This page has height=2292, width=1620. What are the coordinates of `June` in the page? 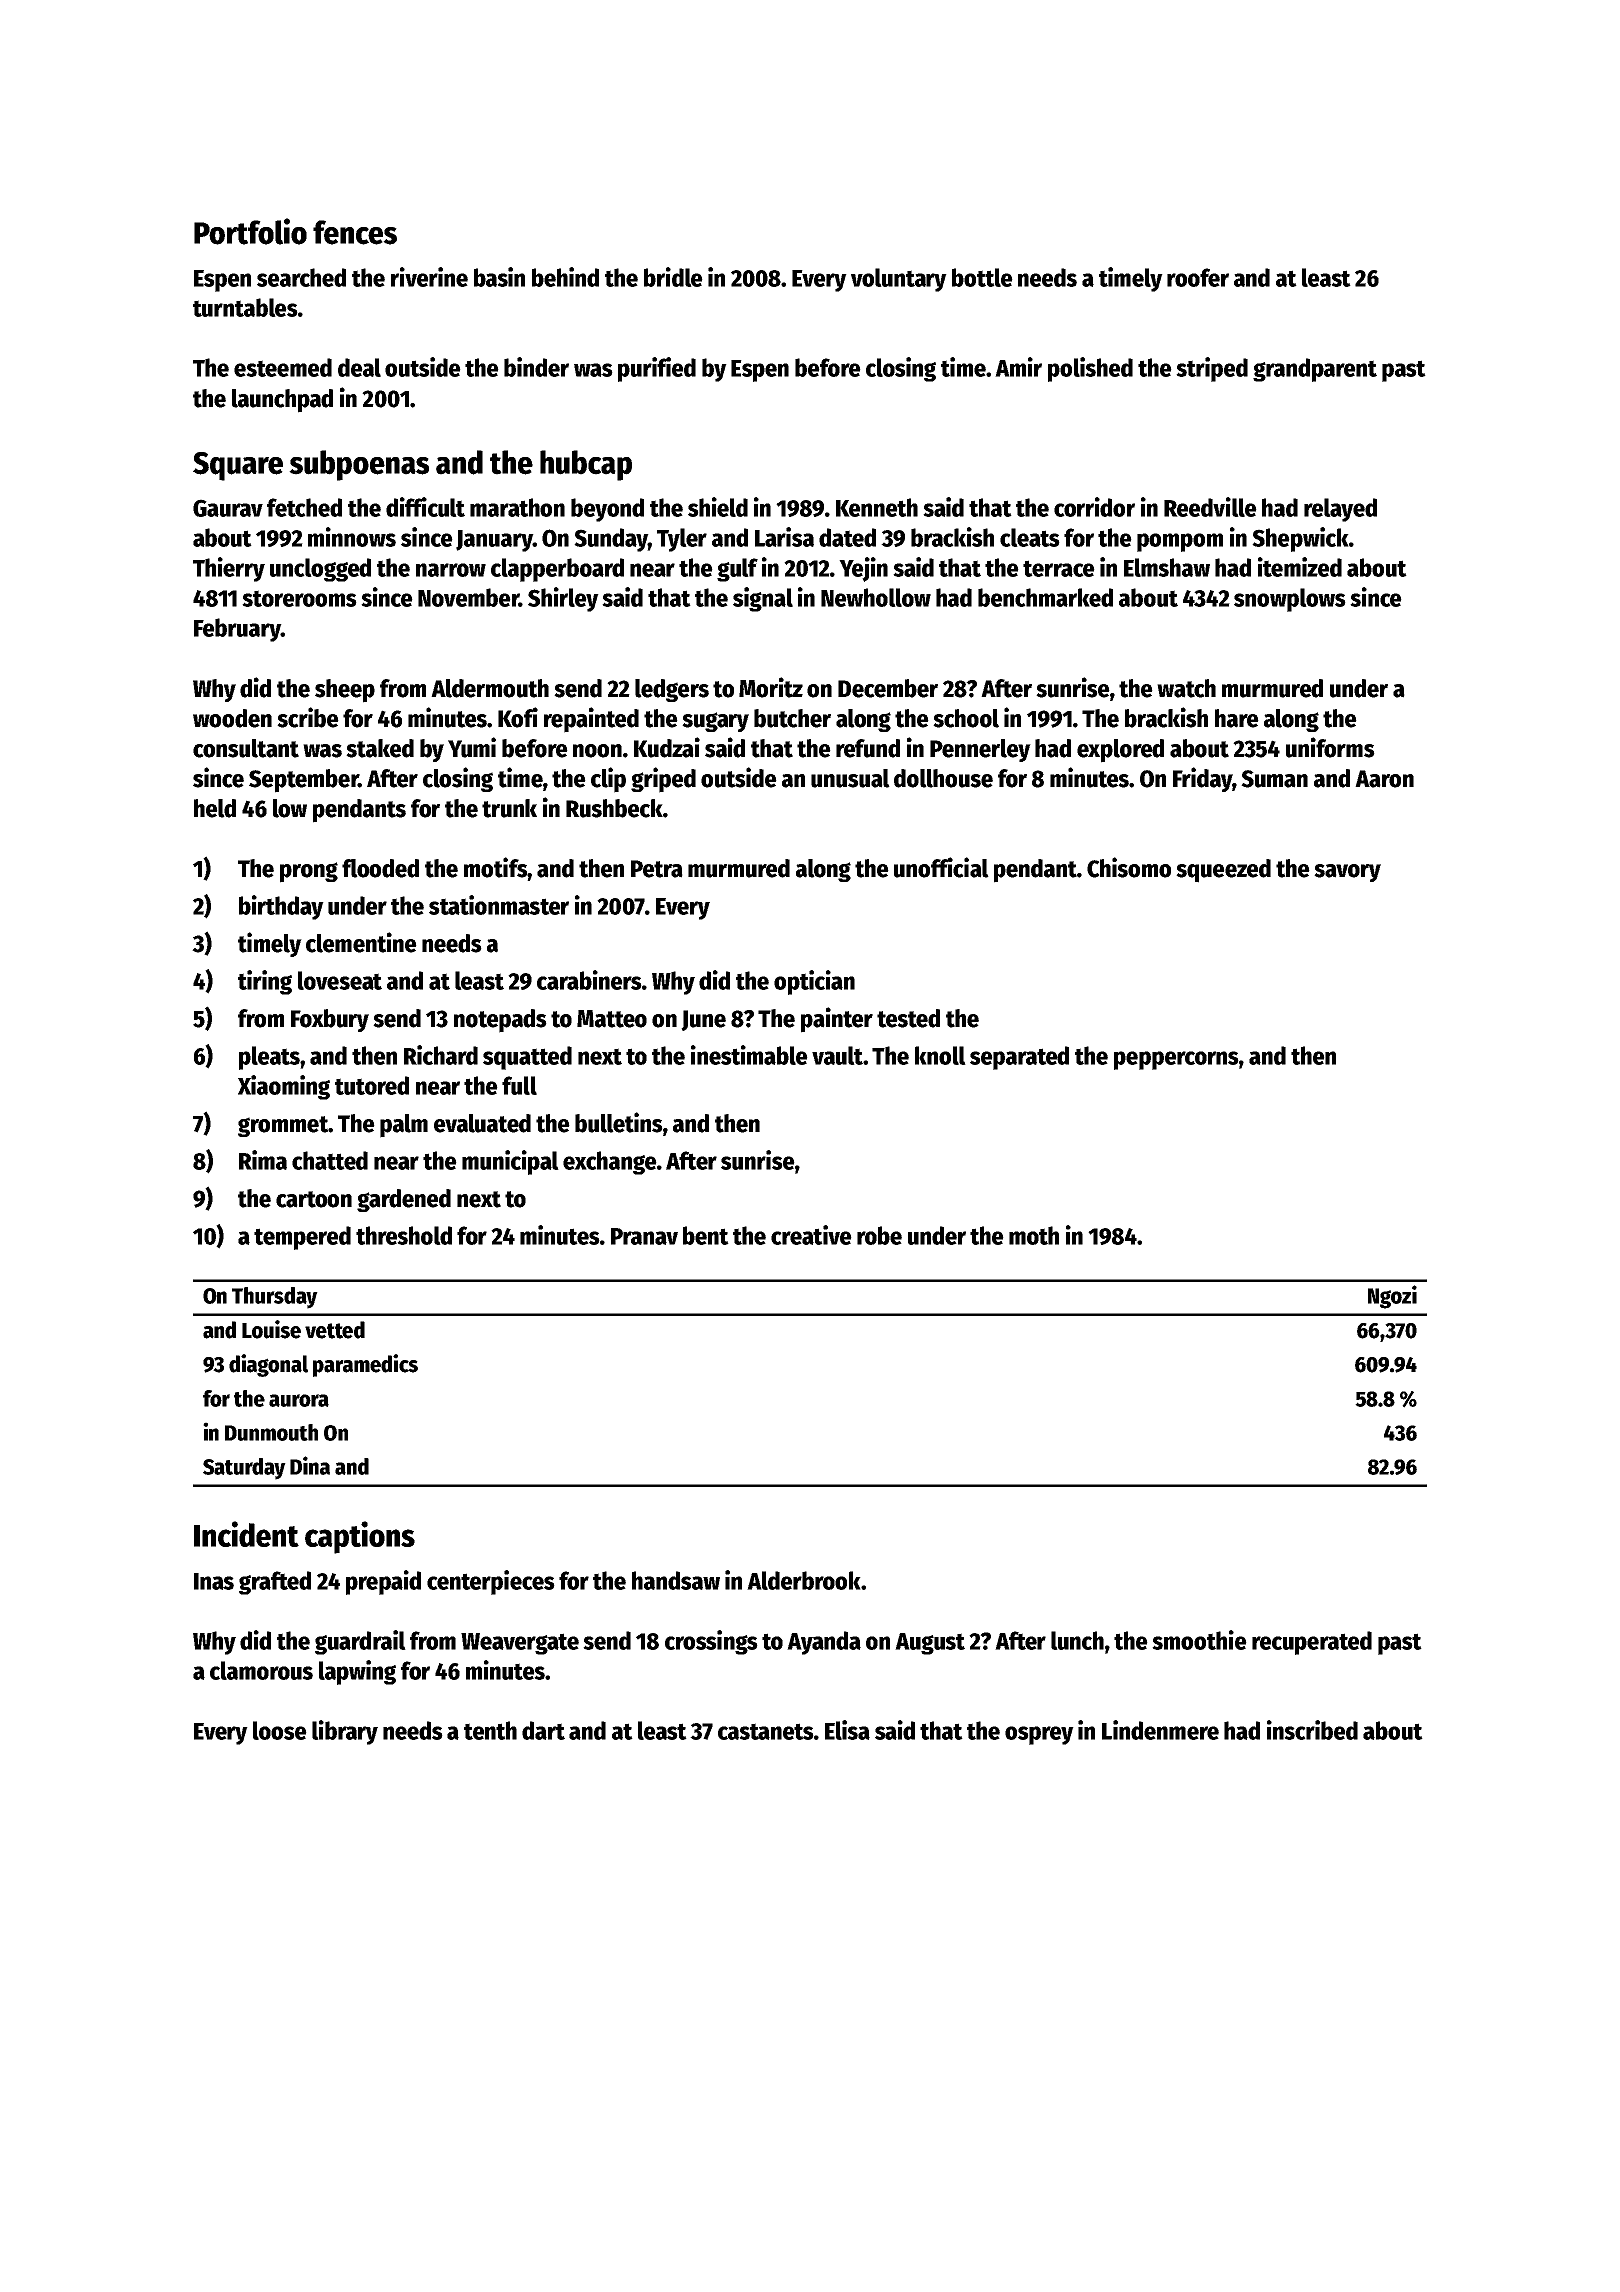 It's located at (703, 1020).
